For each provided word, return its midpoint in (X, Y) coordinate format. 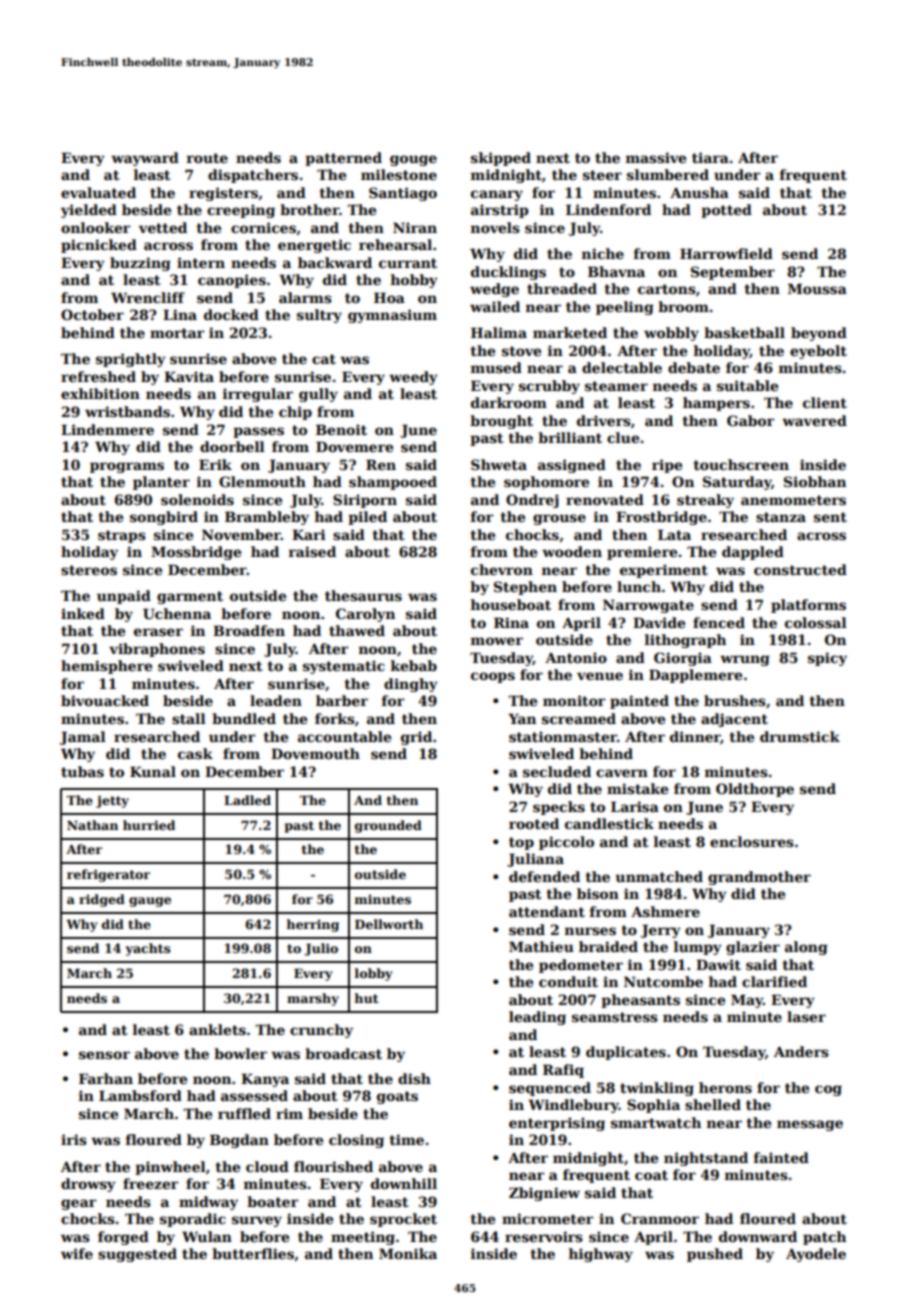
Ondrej (532, 501)
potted (726, 211)
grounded (388, 826)
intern (201, 262)
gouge (413, 160)
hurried (149, 825)
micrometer (547, 1218)
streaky (705, 501)
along (806, 948)
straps (122, 536)
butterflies (253, 1253)
